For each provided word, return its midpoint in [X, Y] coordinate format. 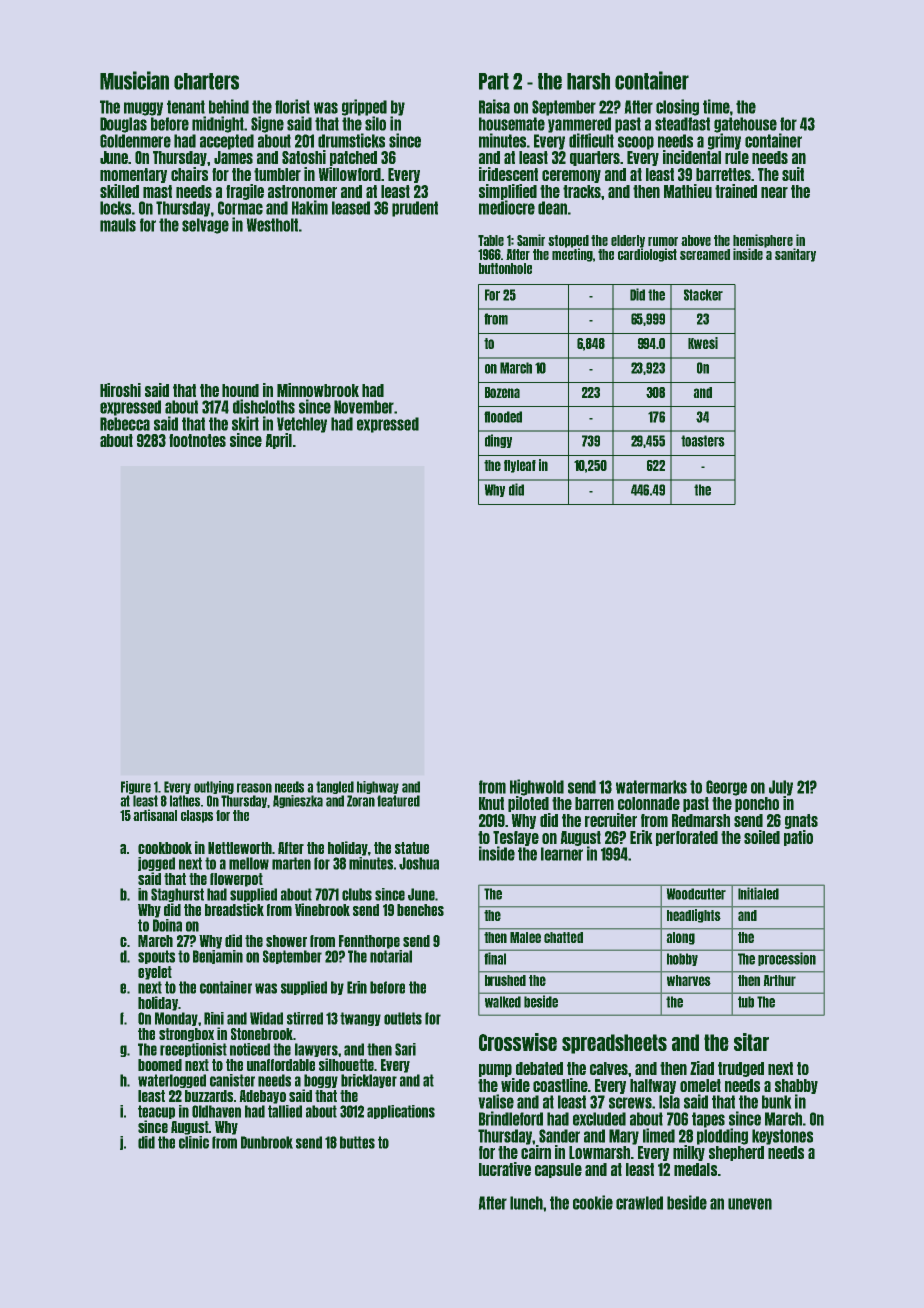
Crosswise [518, 1042]
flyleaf [520, 466]
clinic [194, 1142]
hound [240, 390]
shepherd [736, 1153]
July [781, 788]
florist [292, 106]
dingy [498, 441]
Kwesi [703, 343]
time [716, 106]
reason [254, 788]
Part [494, 81]
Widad [266, 1018]
